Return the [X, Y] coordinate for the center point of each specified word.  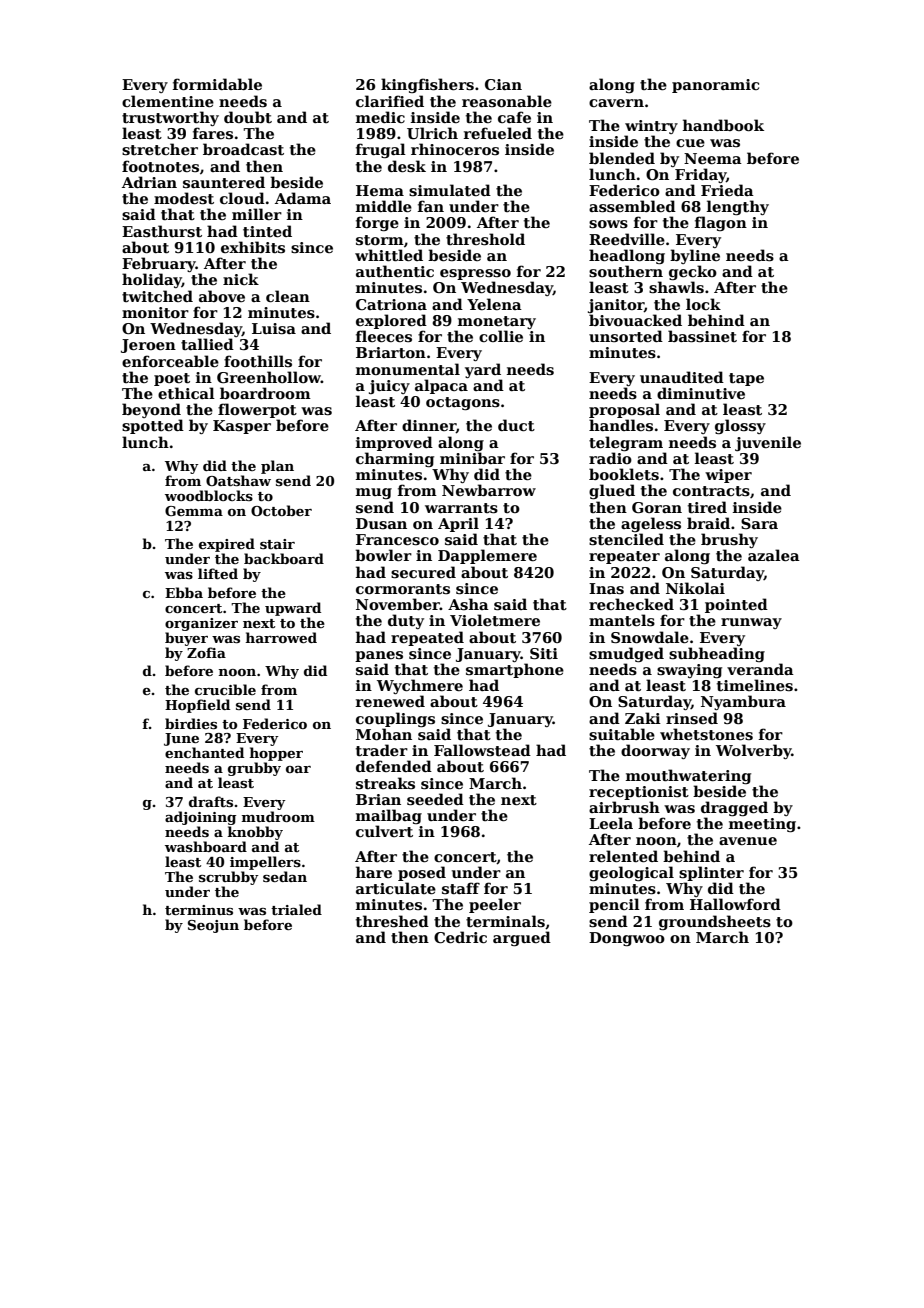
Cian [503, 84]
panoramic [715, 86]
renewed [390, 701]
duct [516, 425]
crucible [225, 689]
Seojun [213, 926]
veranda [760, 669]
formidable [217, 84]
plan [277, 467]
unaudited [682, 377]
